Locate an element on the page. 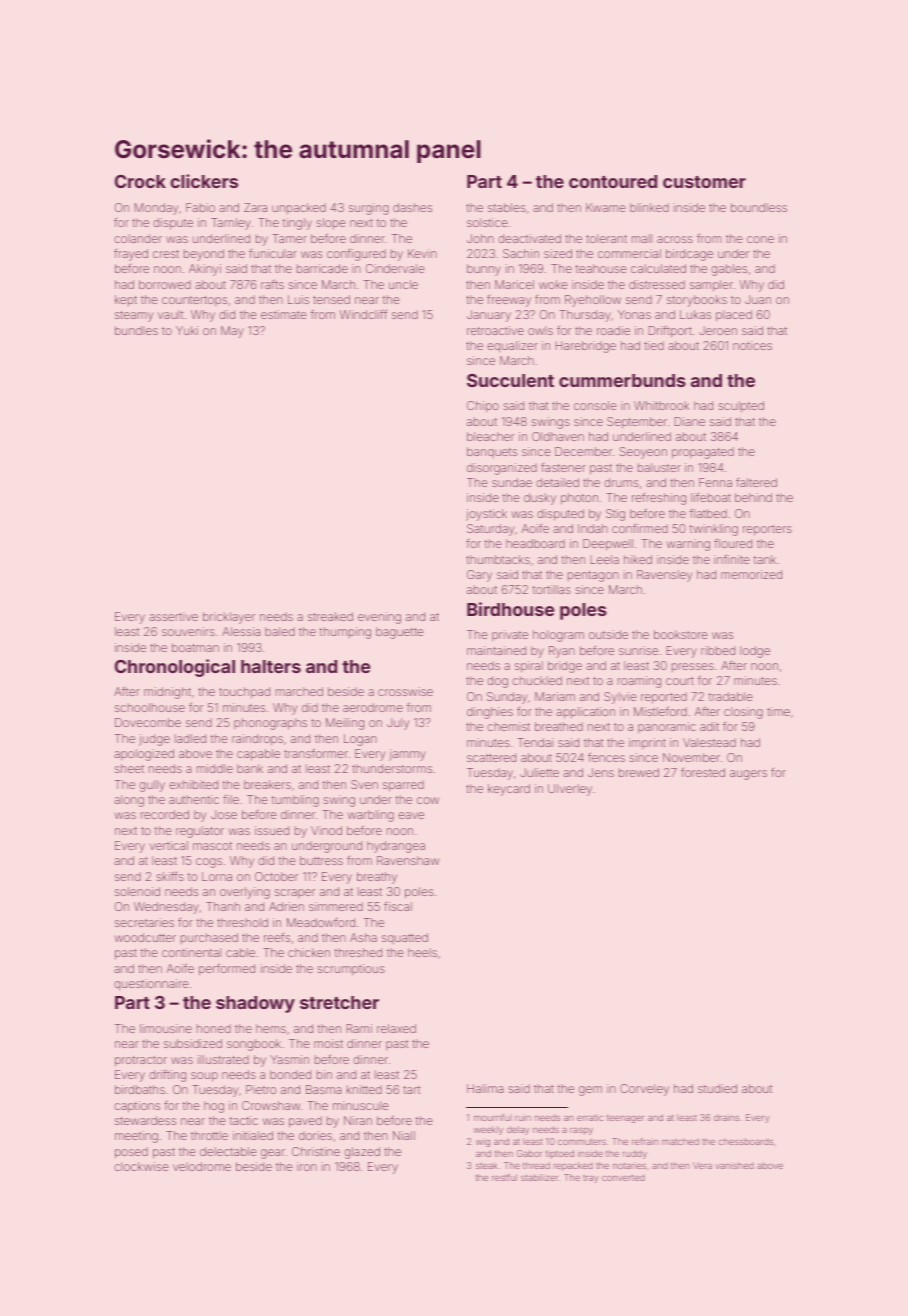 The height and width of the image is (1316, 908). time is located at coordinates (778, 711).
